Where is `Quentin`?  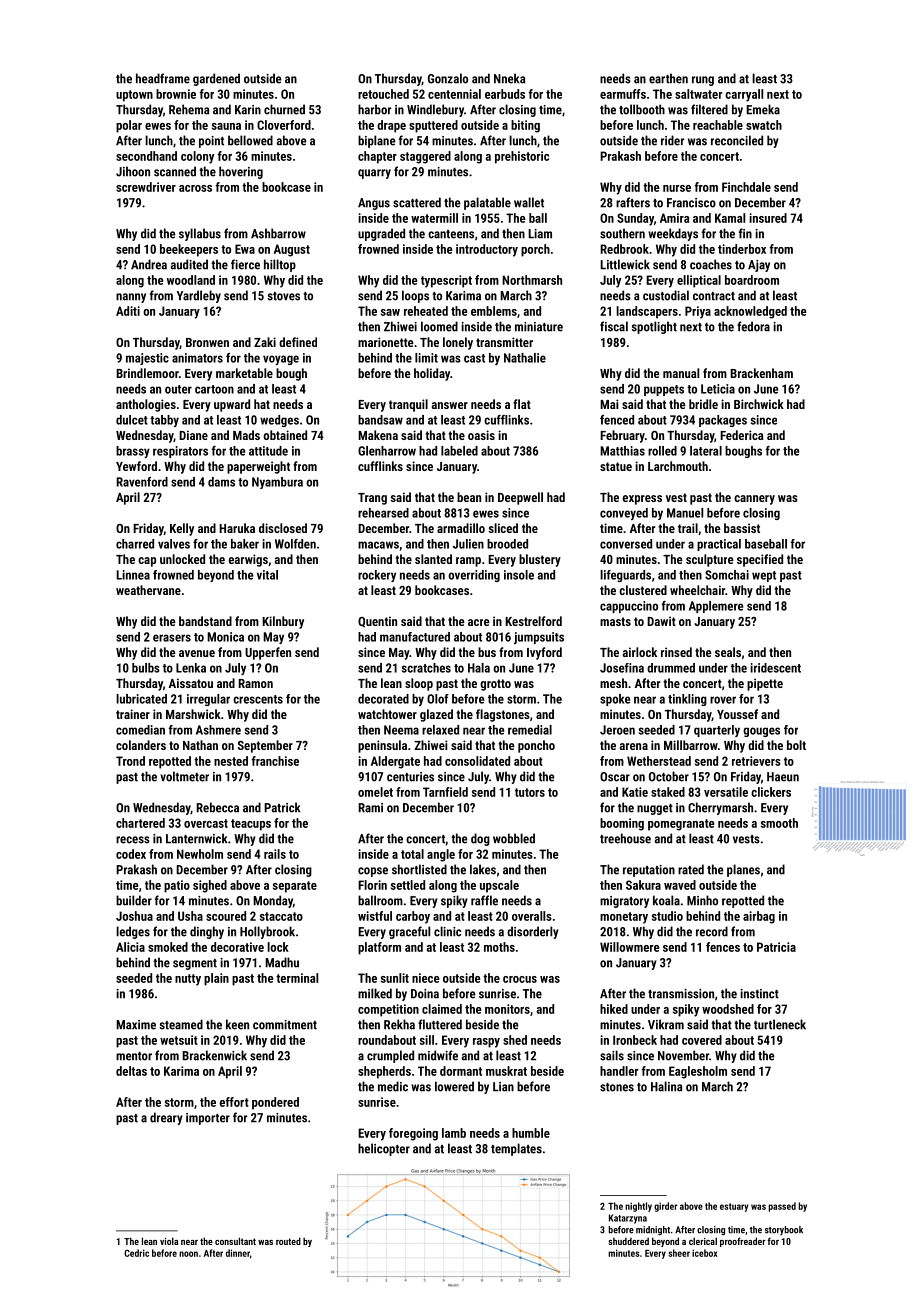
Quentin is located at coordinates (377, 621).
